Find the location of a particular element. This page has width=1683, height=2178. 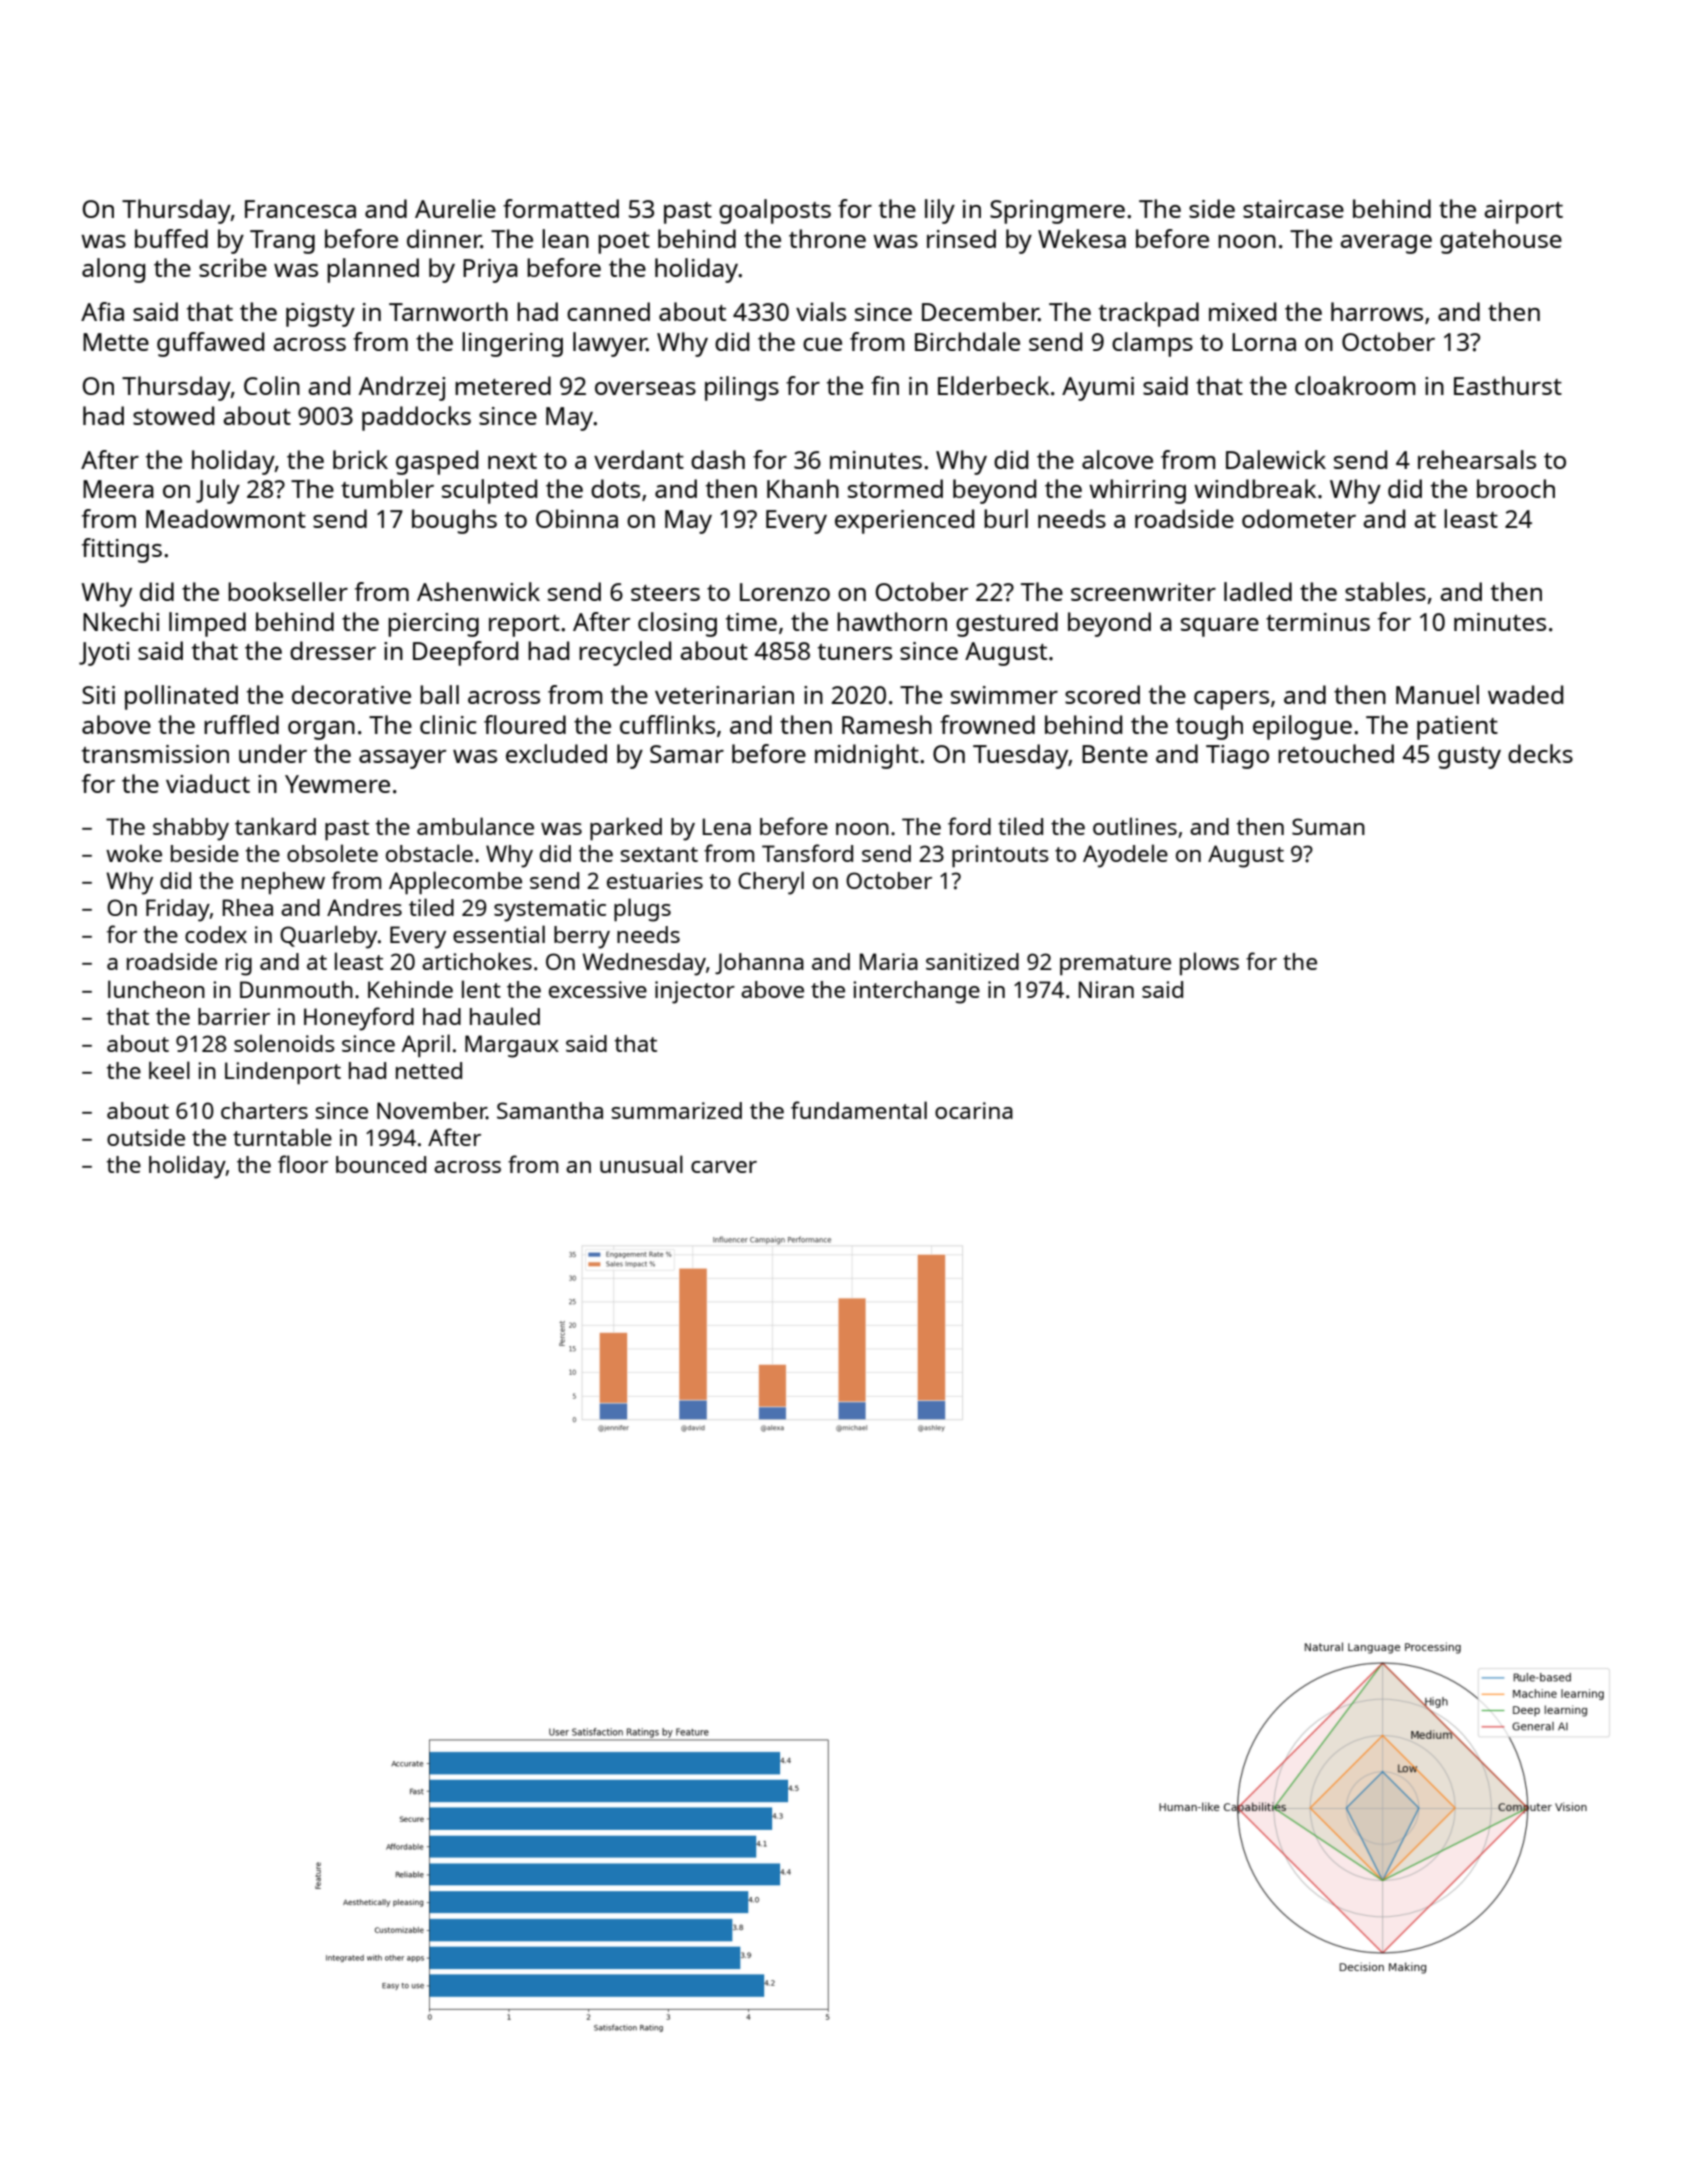

staircase is located at coordinates (1293, 209).
